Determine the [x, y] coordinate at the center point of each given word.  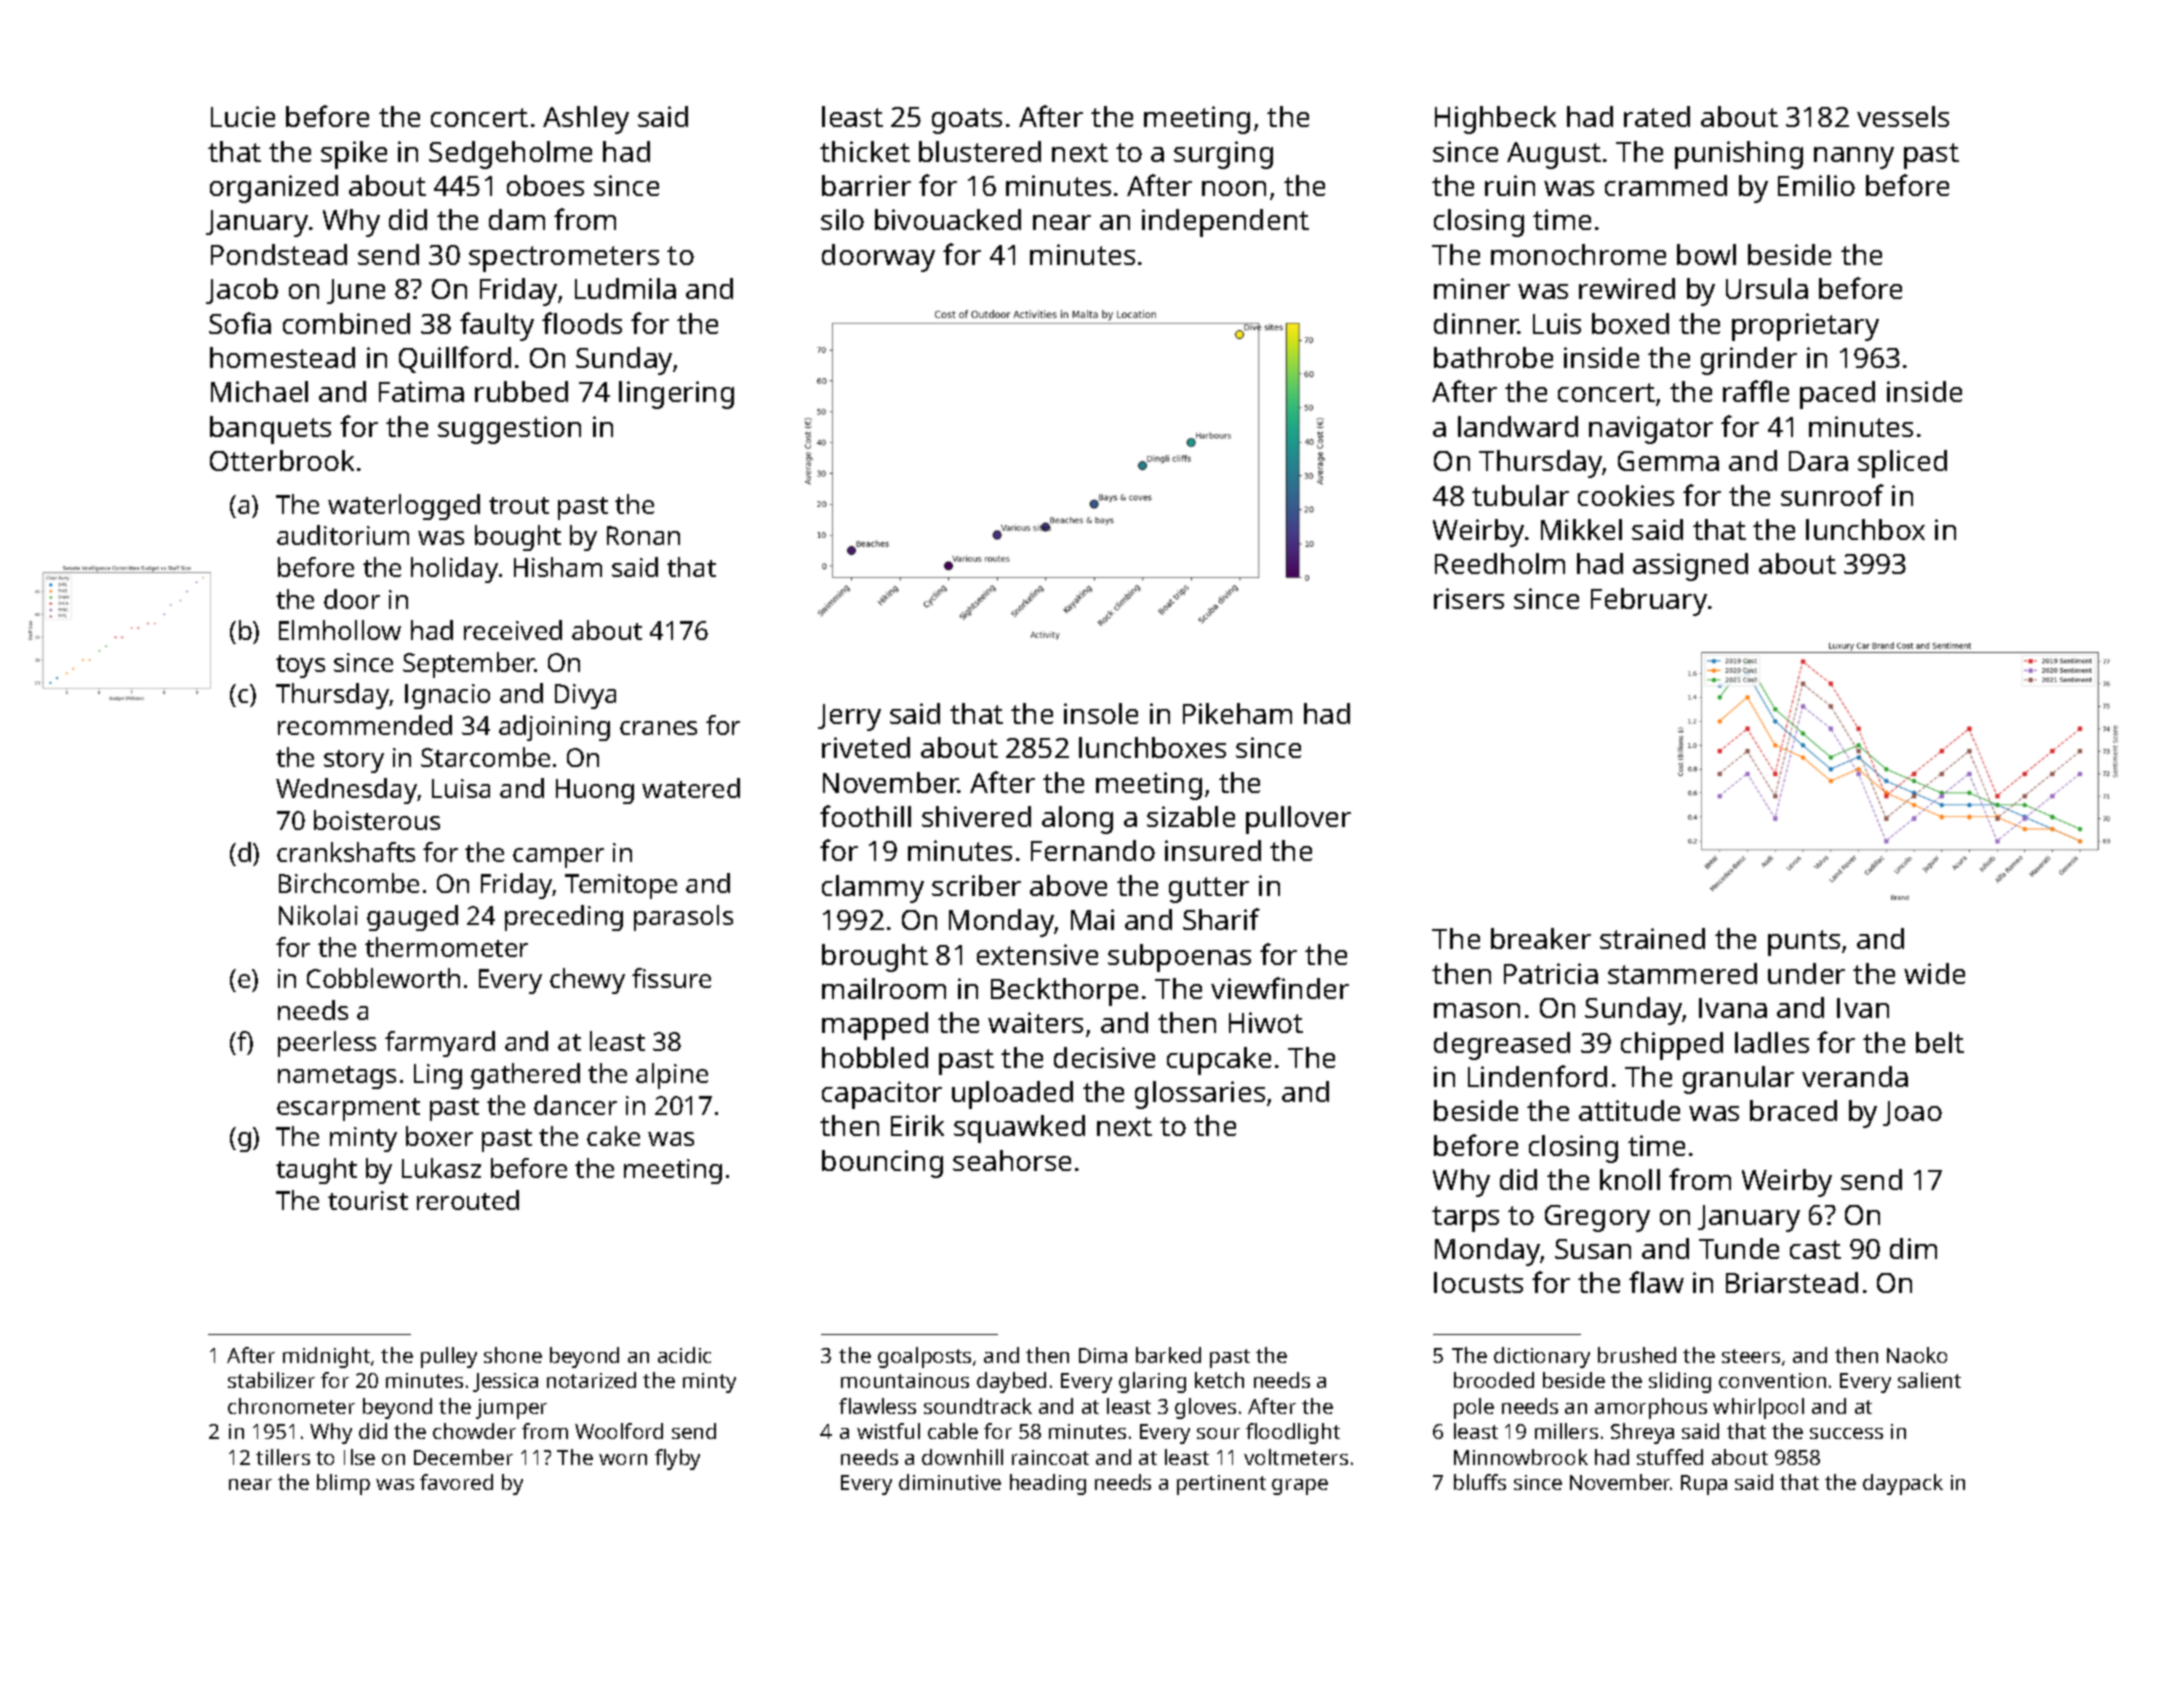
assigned [1690, 567]
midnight [326, 1357]
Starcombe [485, 757]
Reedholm [1500, 563]
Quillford [455, 359]
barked [1168, 1355]
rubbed [521, 391]
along [1077, 820]
